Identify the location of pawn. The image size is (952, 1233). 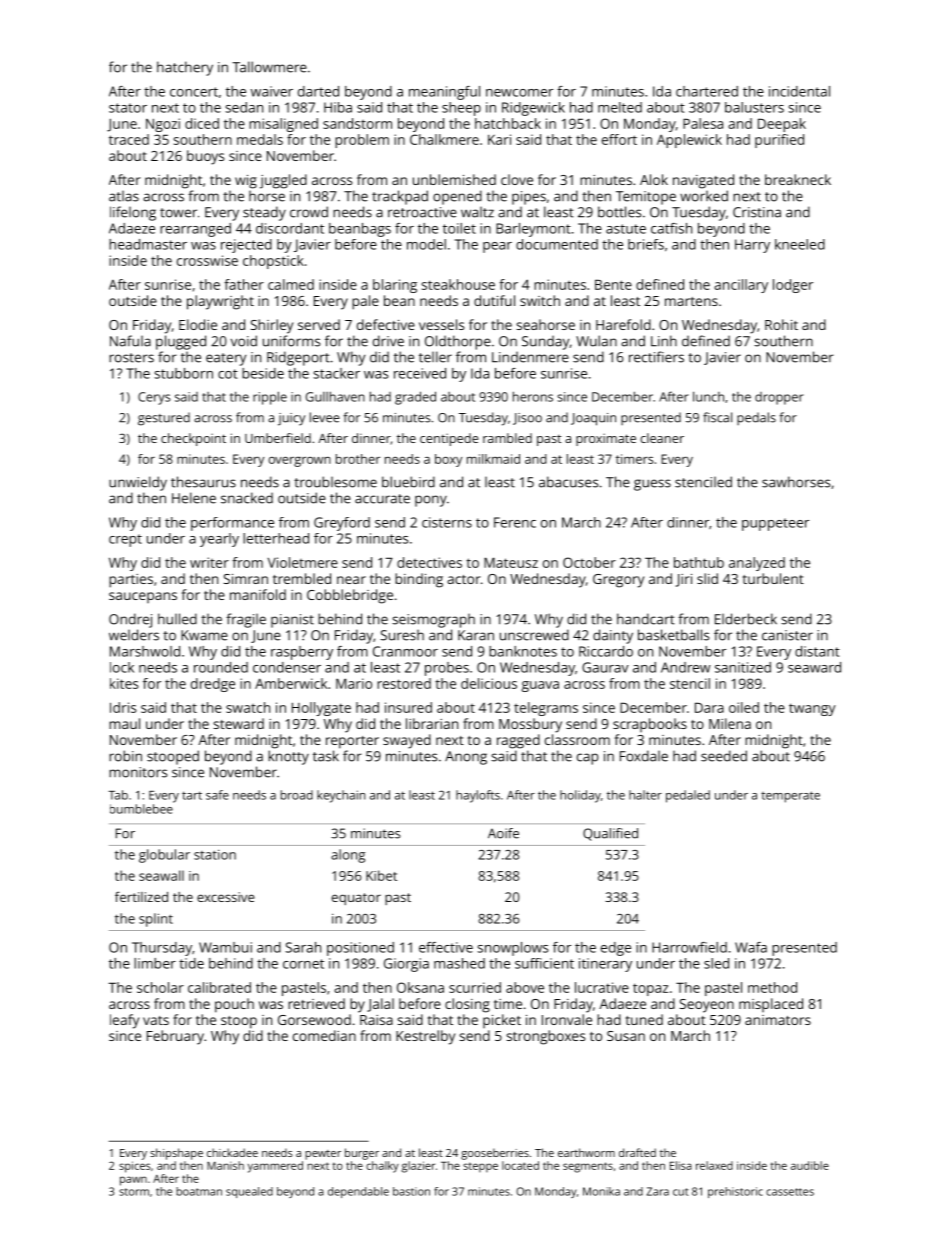
(133, 1181).
